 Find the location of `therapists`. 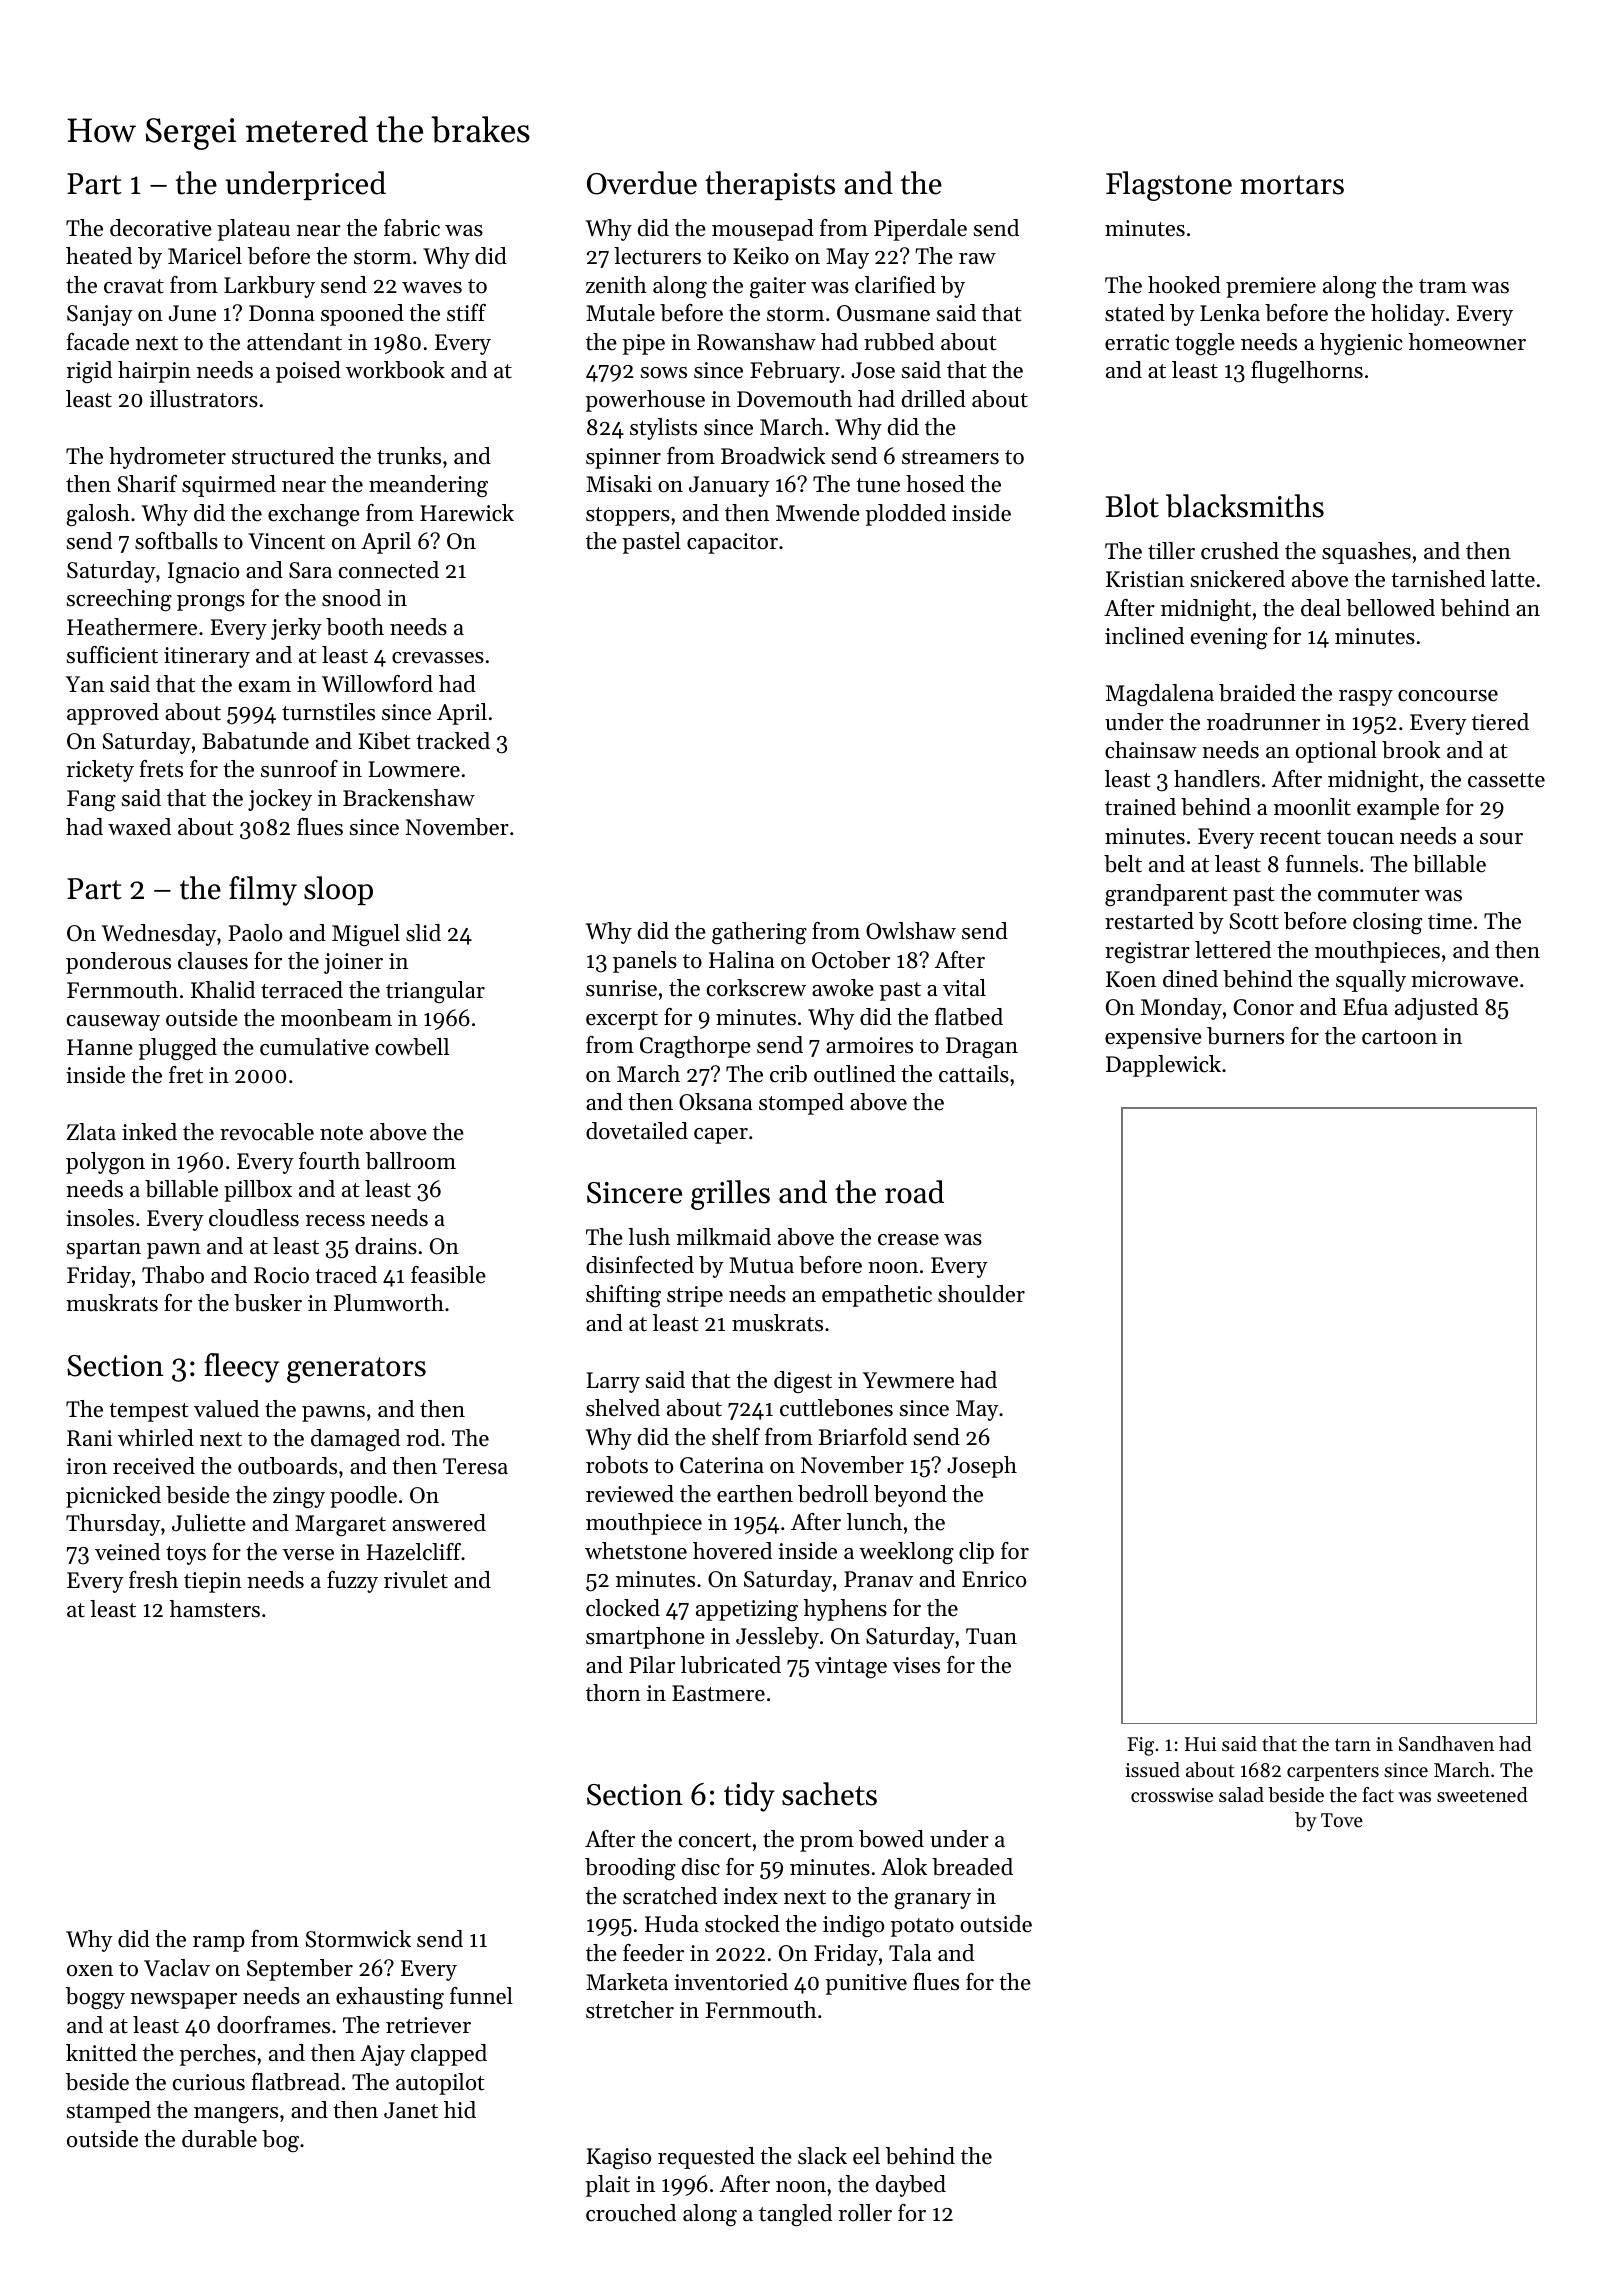

therapists is located at coordinates (770, 185).
